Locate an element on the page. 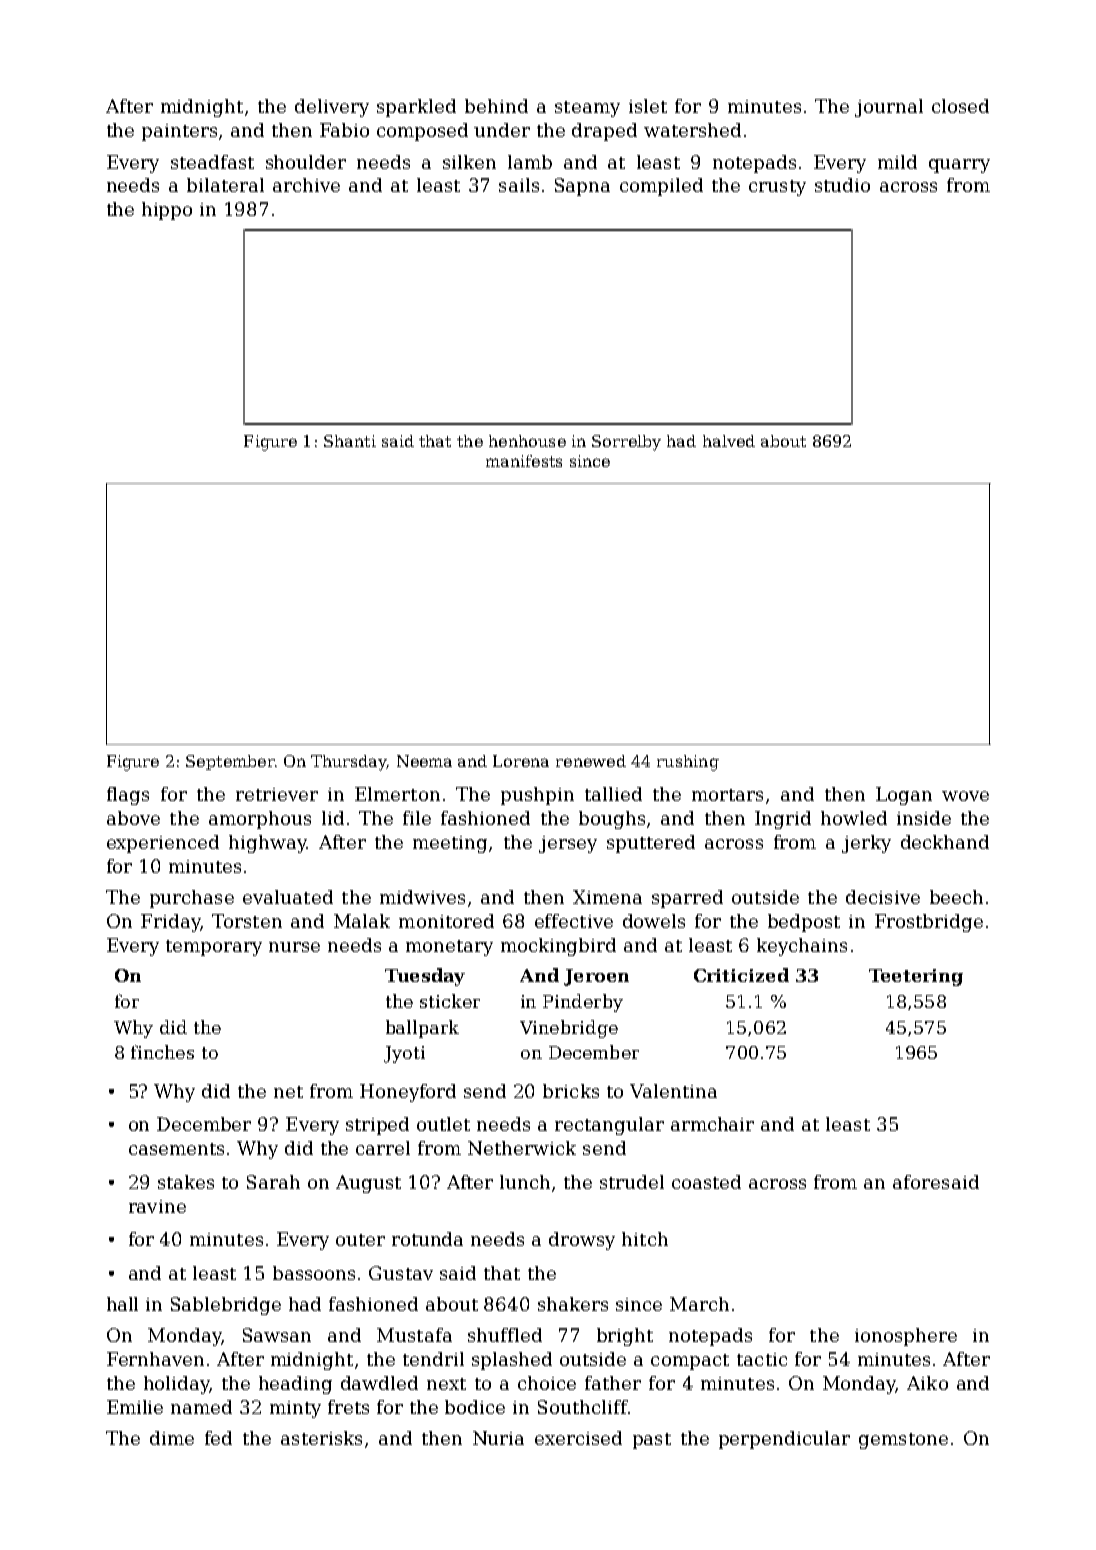 Image resolution: width=1096 pixels, height=1550 pixels. halved is located at coordinates (729, 441).
